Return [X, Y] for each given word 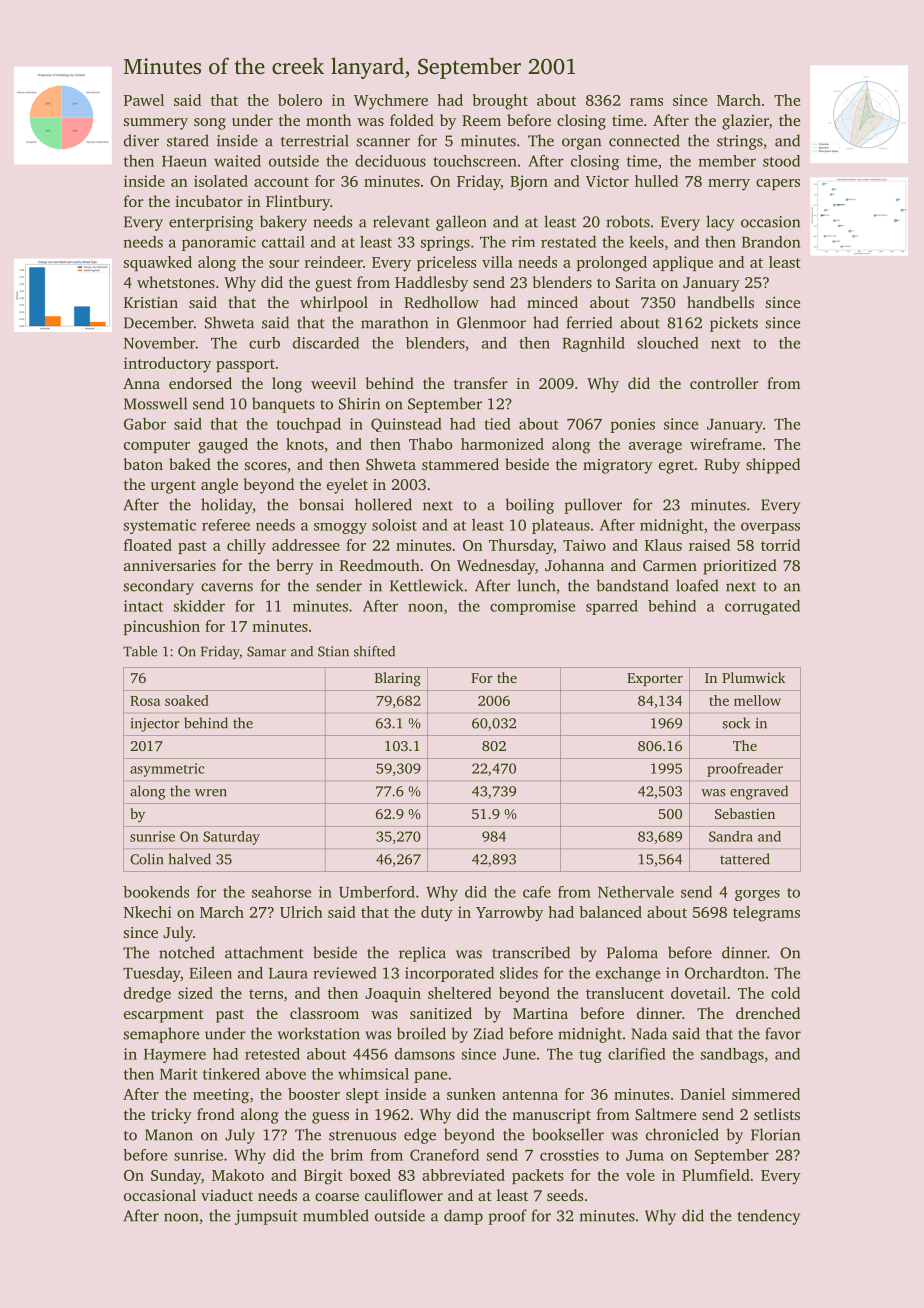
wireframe [726, 444]
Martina [540, 1013]
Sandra [731, 836]
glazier [745, 122]
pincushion [162, 627]
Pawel [144, 100]
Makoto [238, 1175]
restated [568, 242]
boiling [529, 506]
